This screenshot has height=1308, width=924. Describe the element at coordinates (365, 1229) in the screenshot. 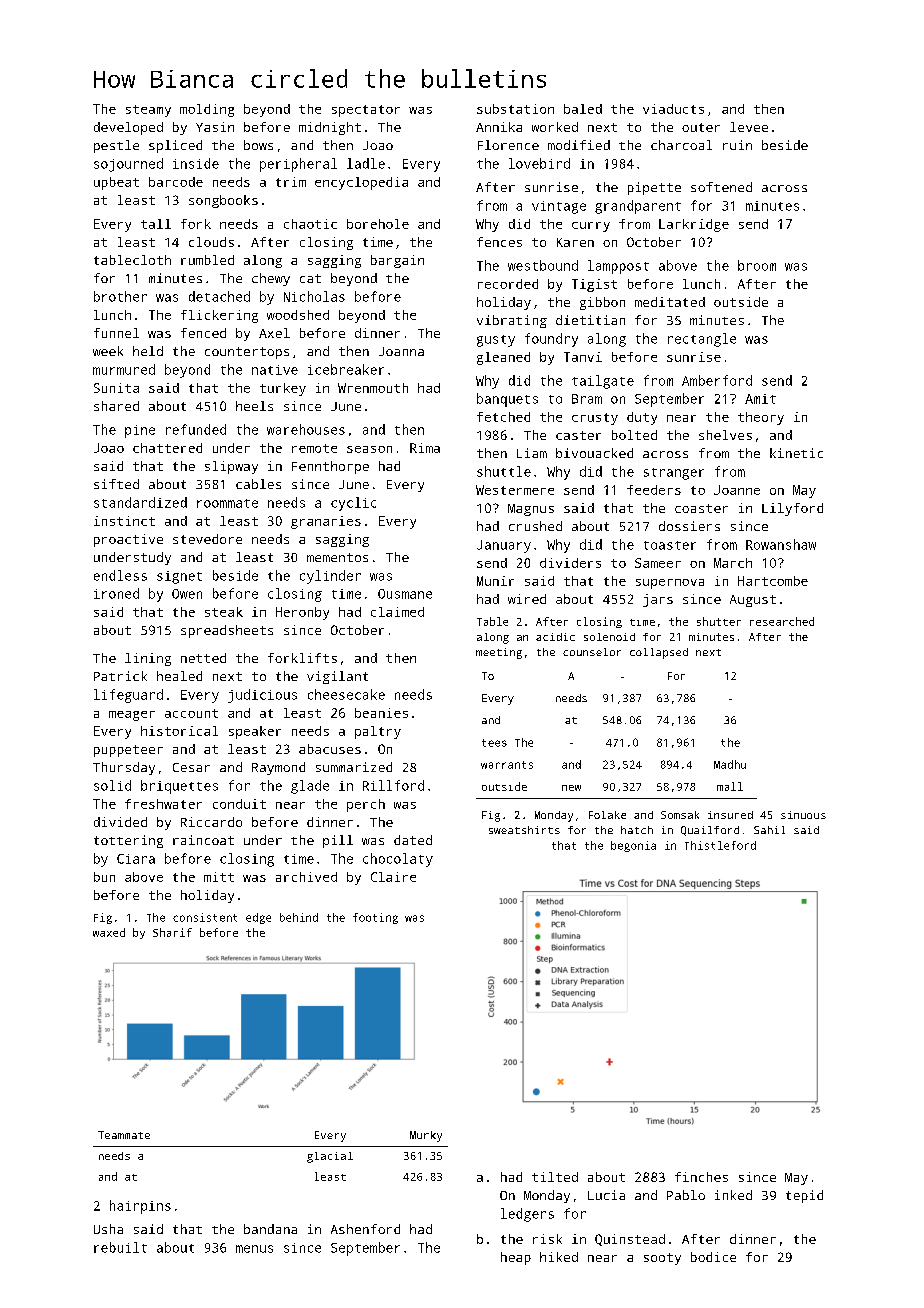

I see `Ashenford` at that location.
